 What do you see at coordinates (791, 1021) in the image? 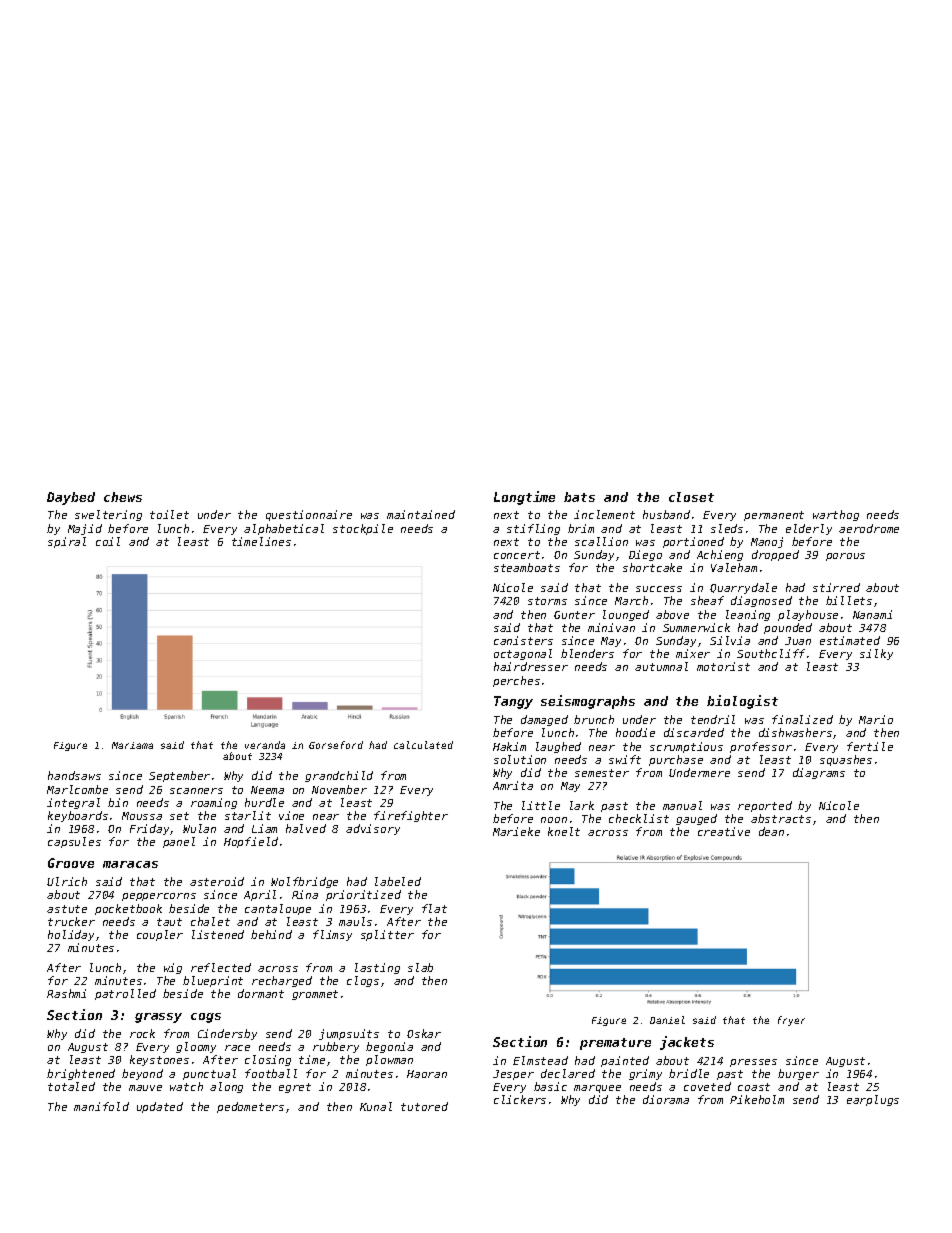
I see `fryer` at bounding box center [791, 1021].
